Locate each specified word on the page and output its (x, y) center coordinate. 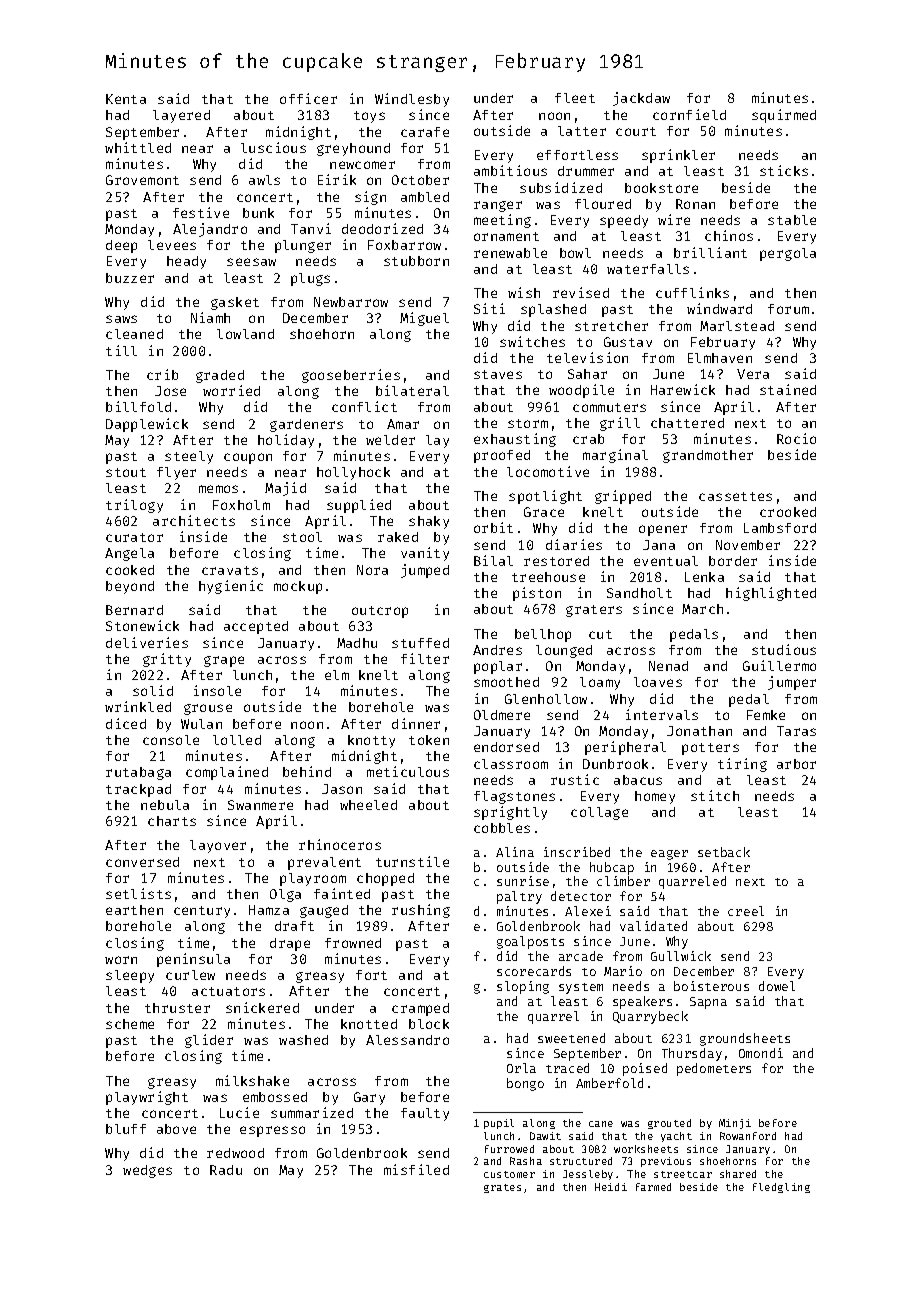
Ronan (695, 204)
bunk (258, 213)
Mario (623, 971)
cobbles (502, 828)
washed (303, 1040)
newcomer (362, 165)
